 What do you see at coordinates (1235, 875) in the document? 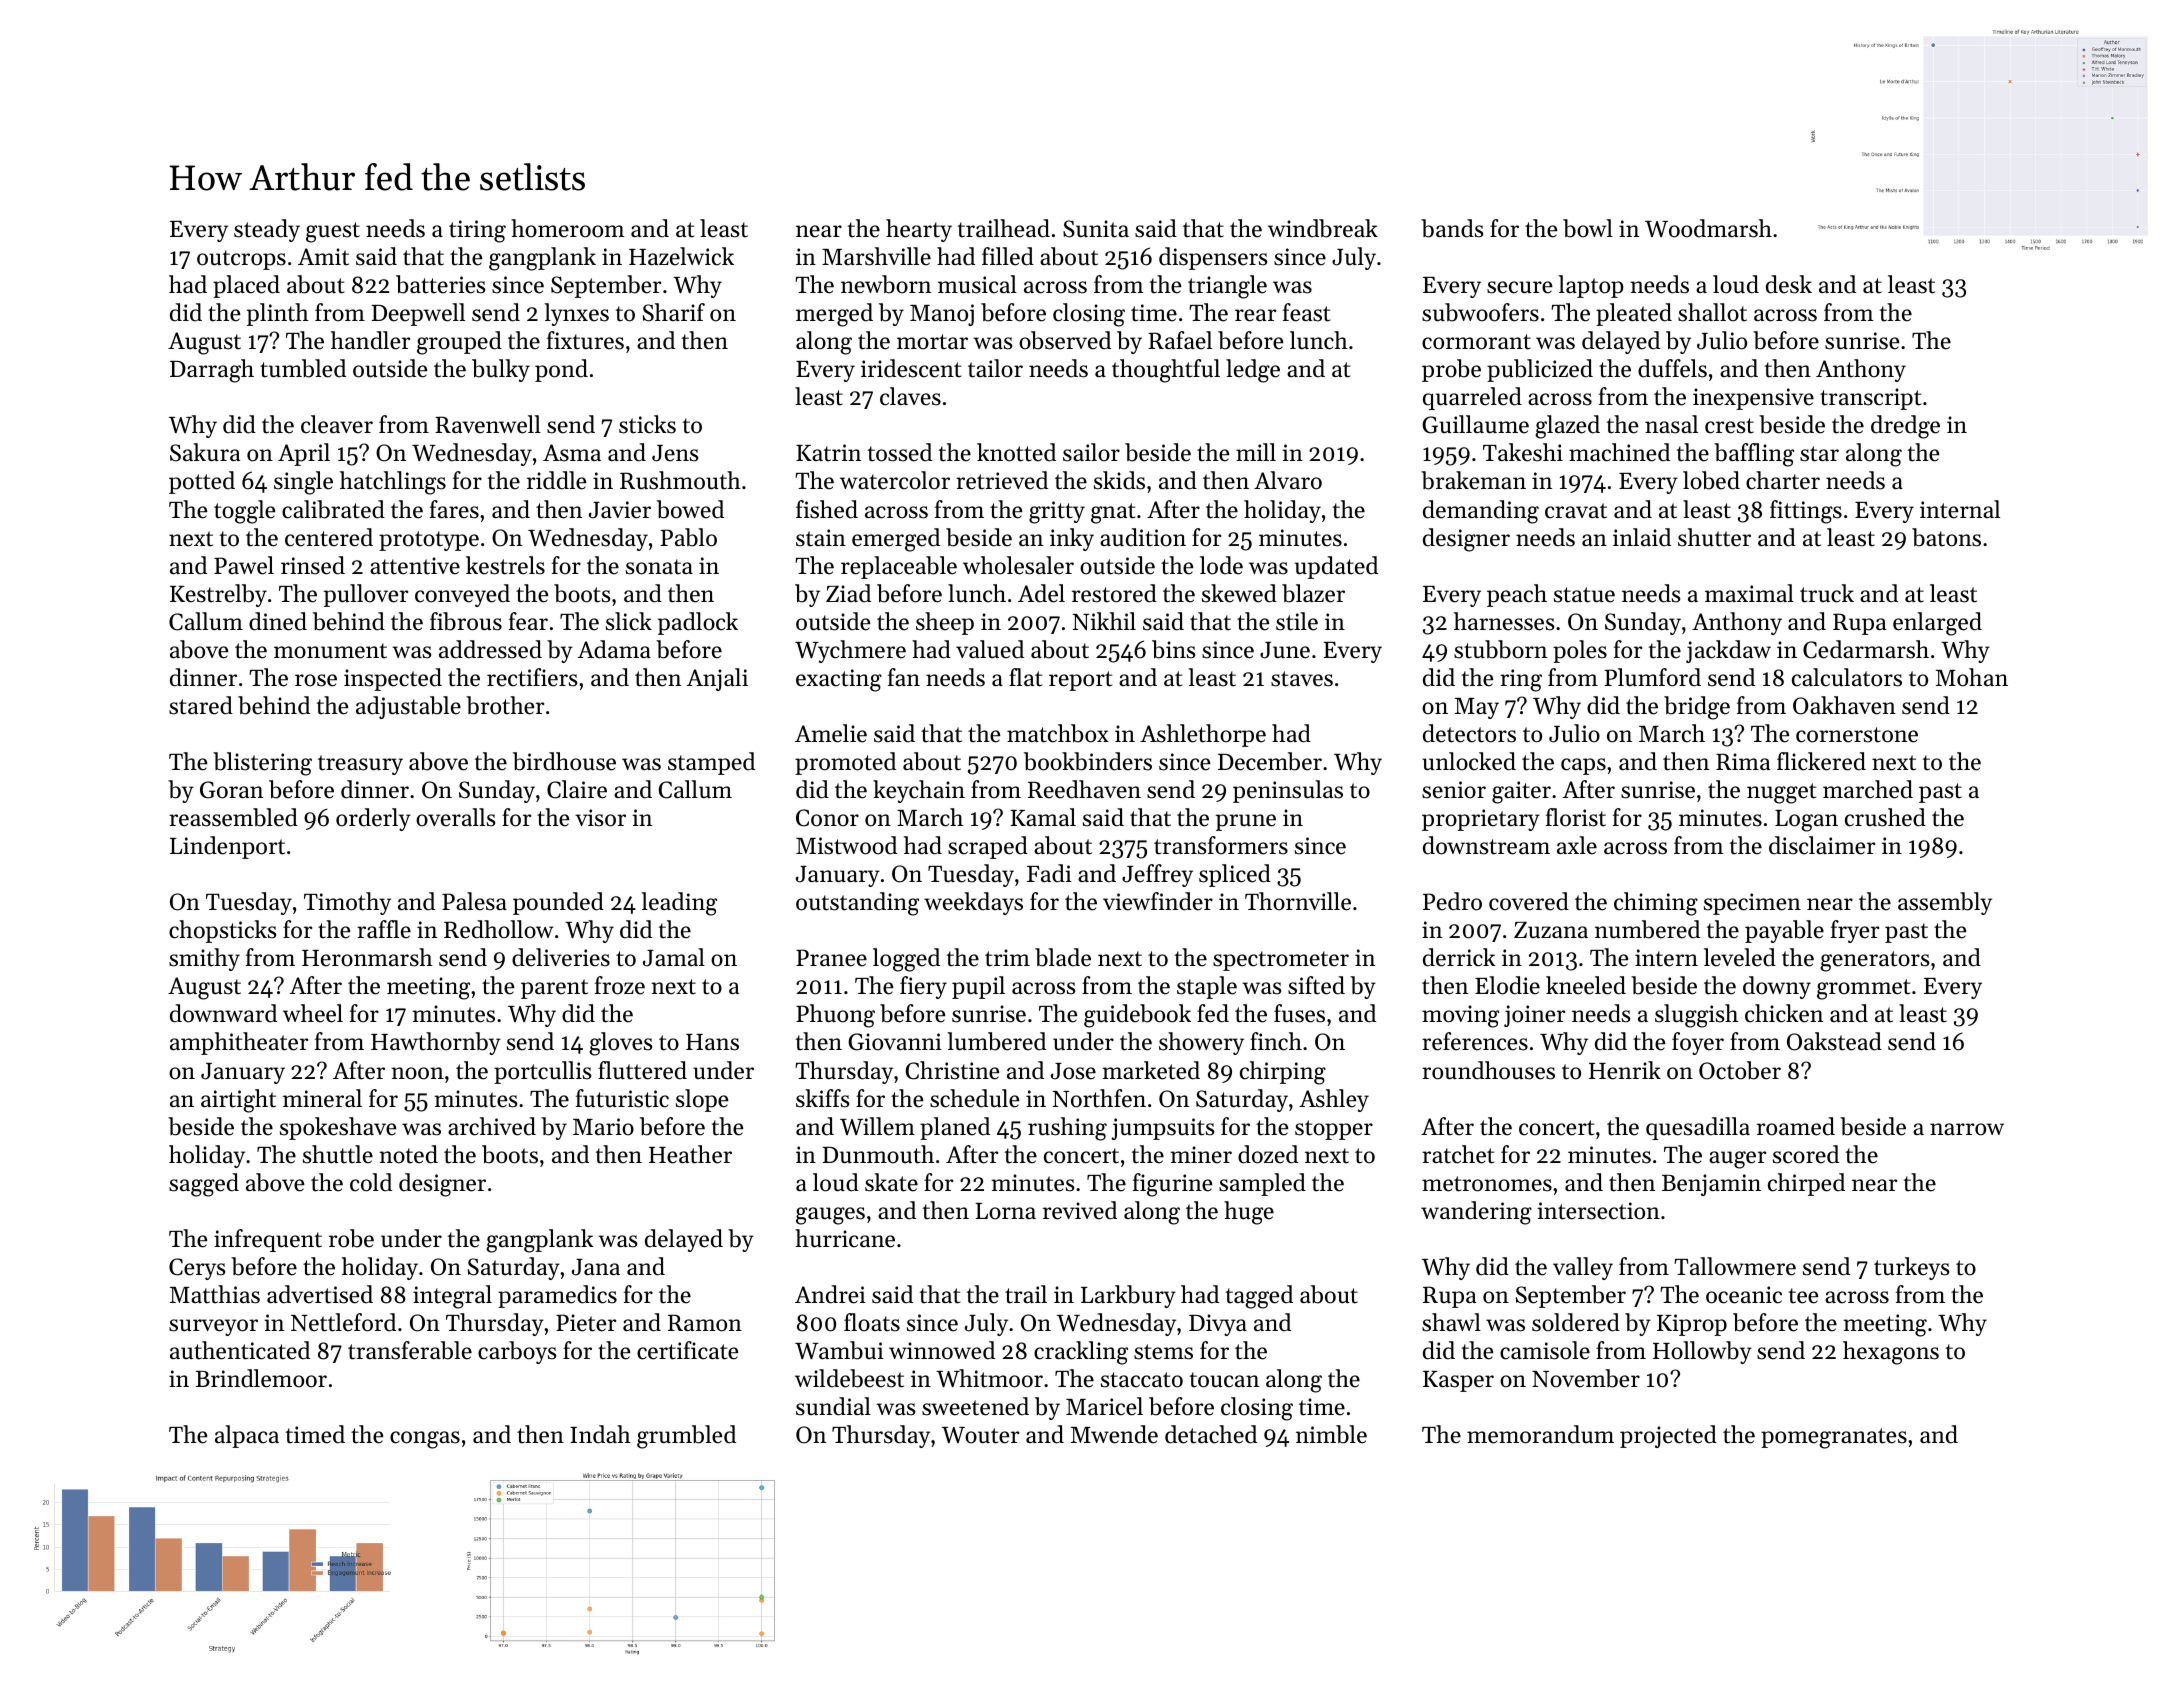
I see `spliced` at bounding box center [1235, 875].
